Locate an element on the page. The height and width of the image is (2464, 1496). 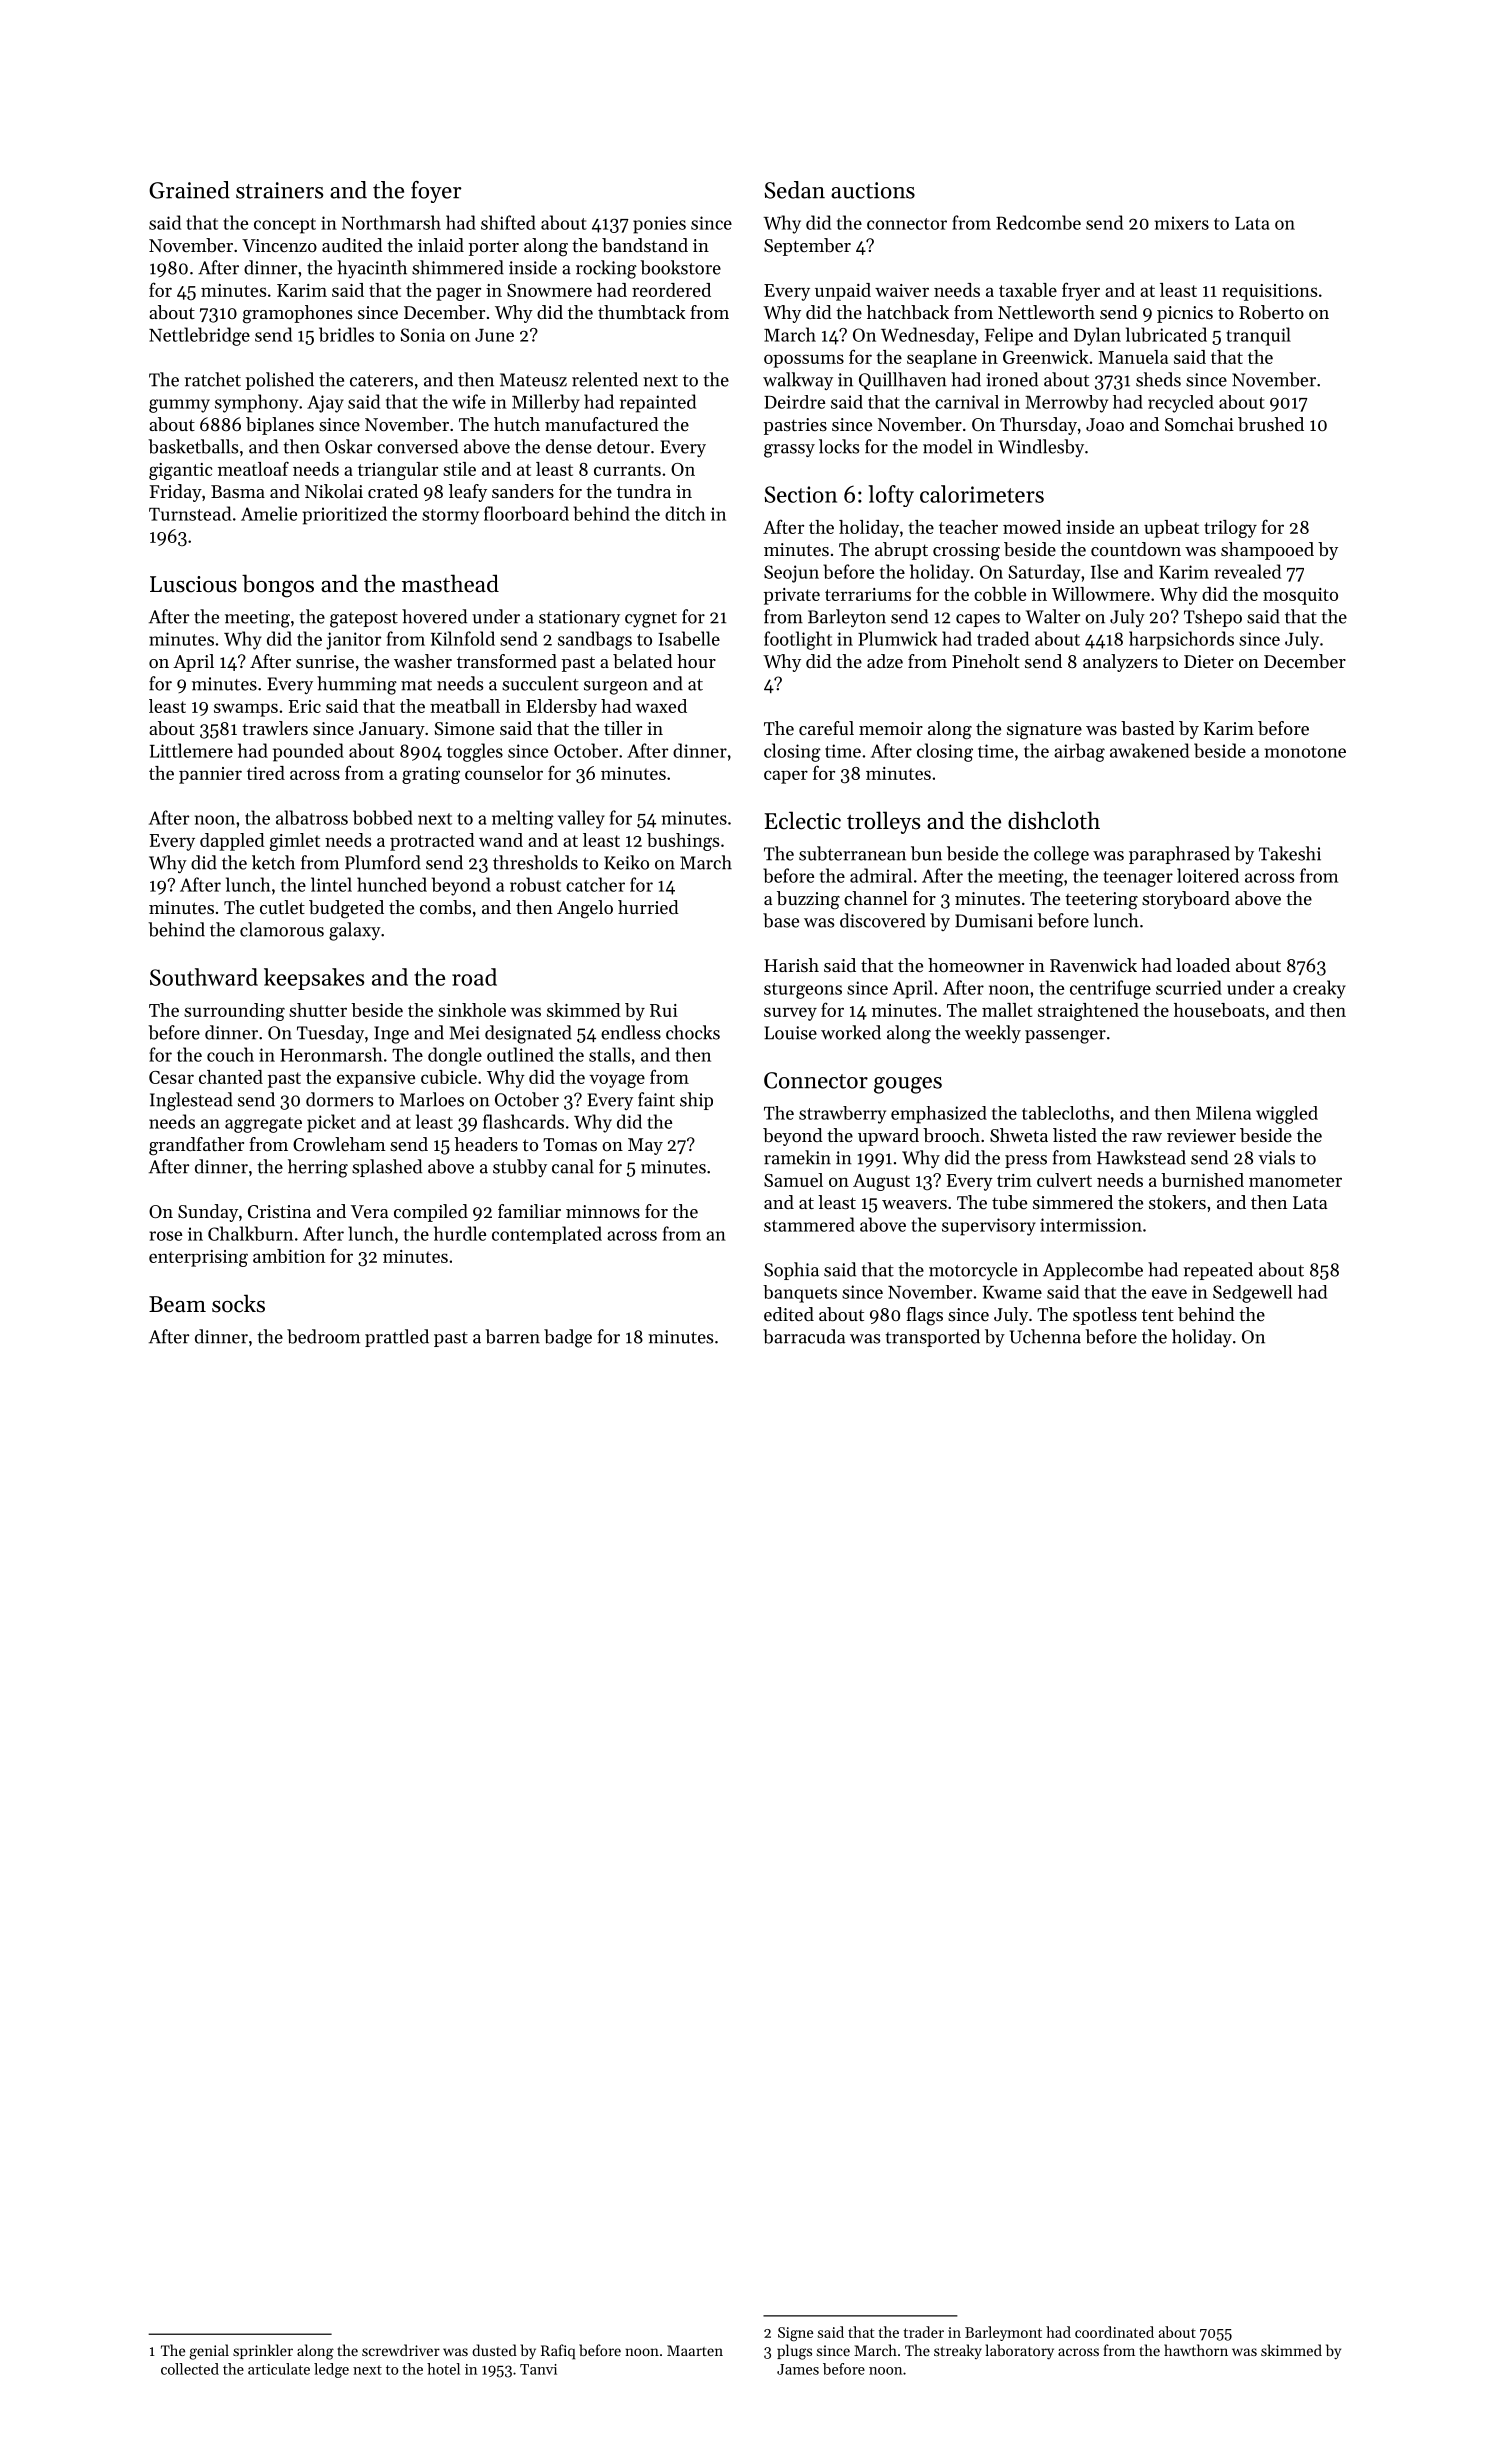
requisitions is located at coordinates (1269, 292).
